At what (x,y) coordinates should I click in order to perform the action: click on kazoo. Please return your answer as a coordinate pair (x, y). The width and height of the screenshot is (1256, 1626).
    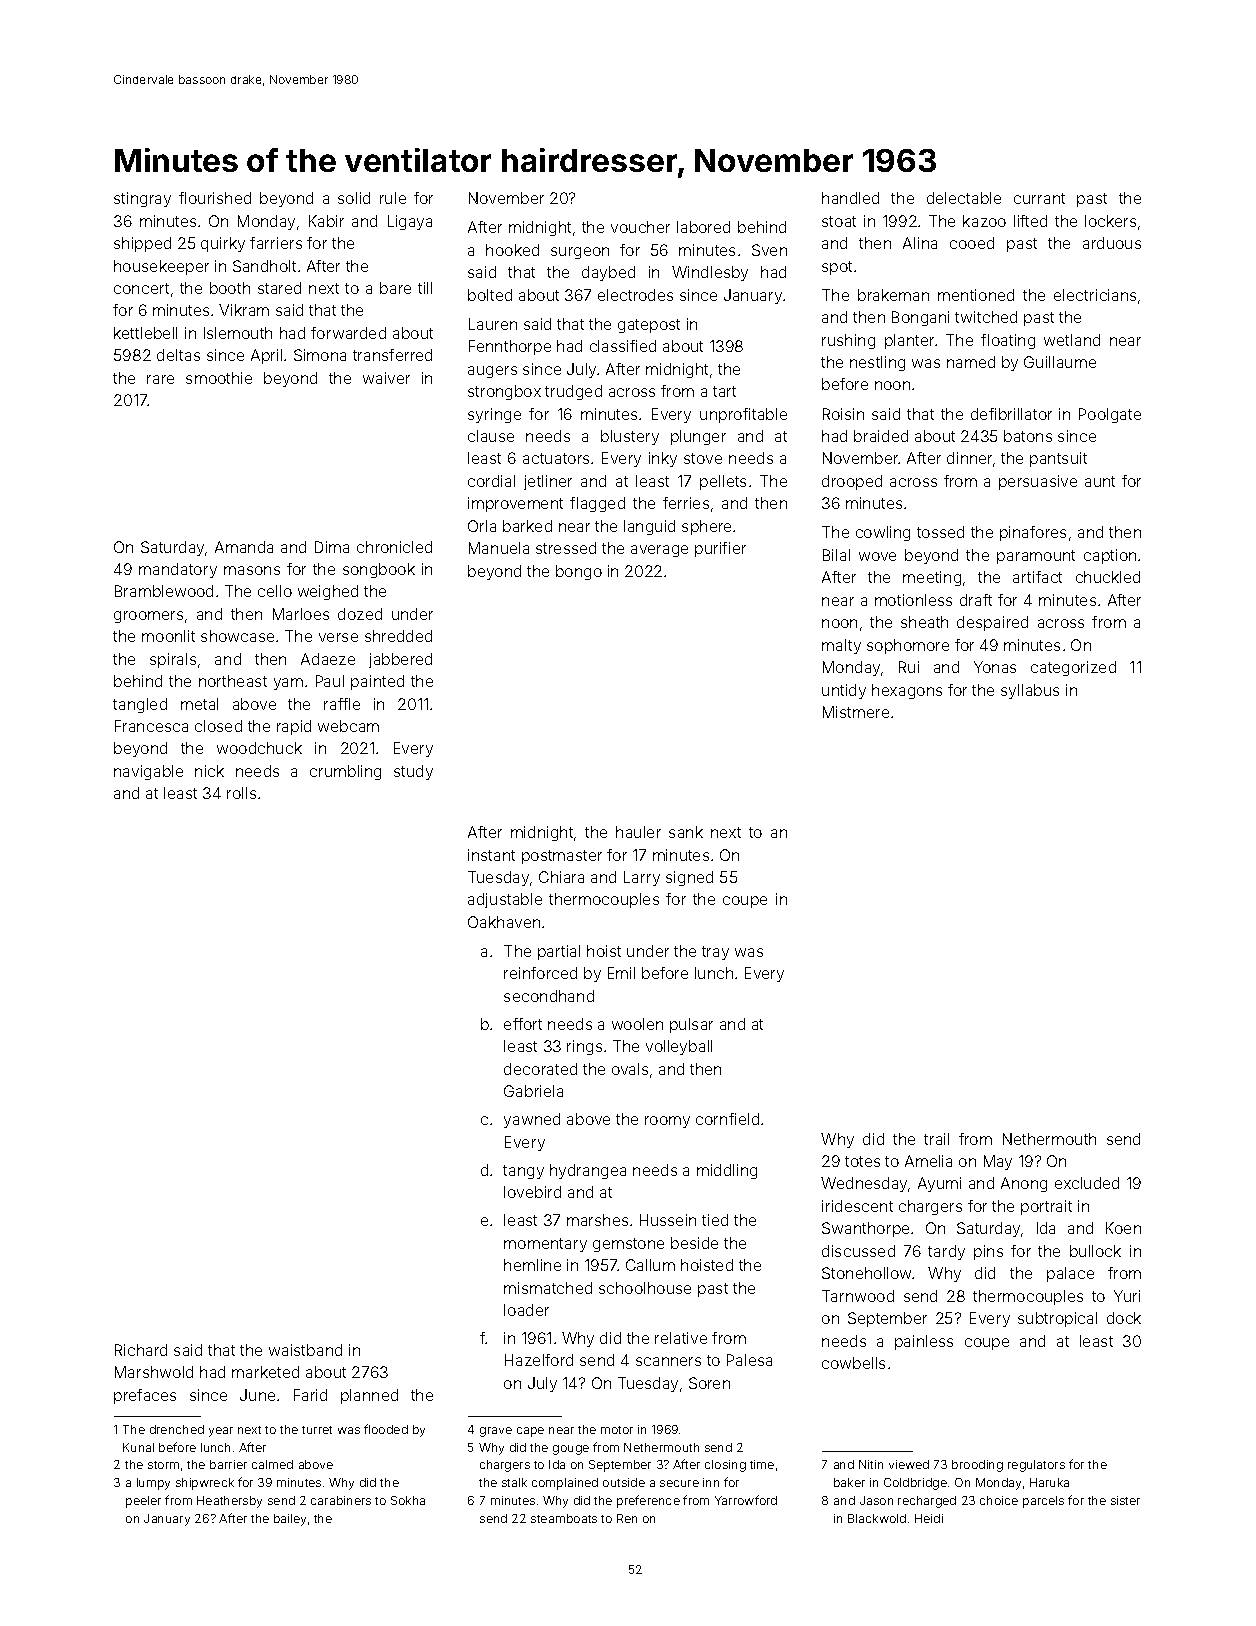
    Looking at the image, I should click on (984, 221).
